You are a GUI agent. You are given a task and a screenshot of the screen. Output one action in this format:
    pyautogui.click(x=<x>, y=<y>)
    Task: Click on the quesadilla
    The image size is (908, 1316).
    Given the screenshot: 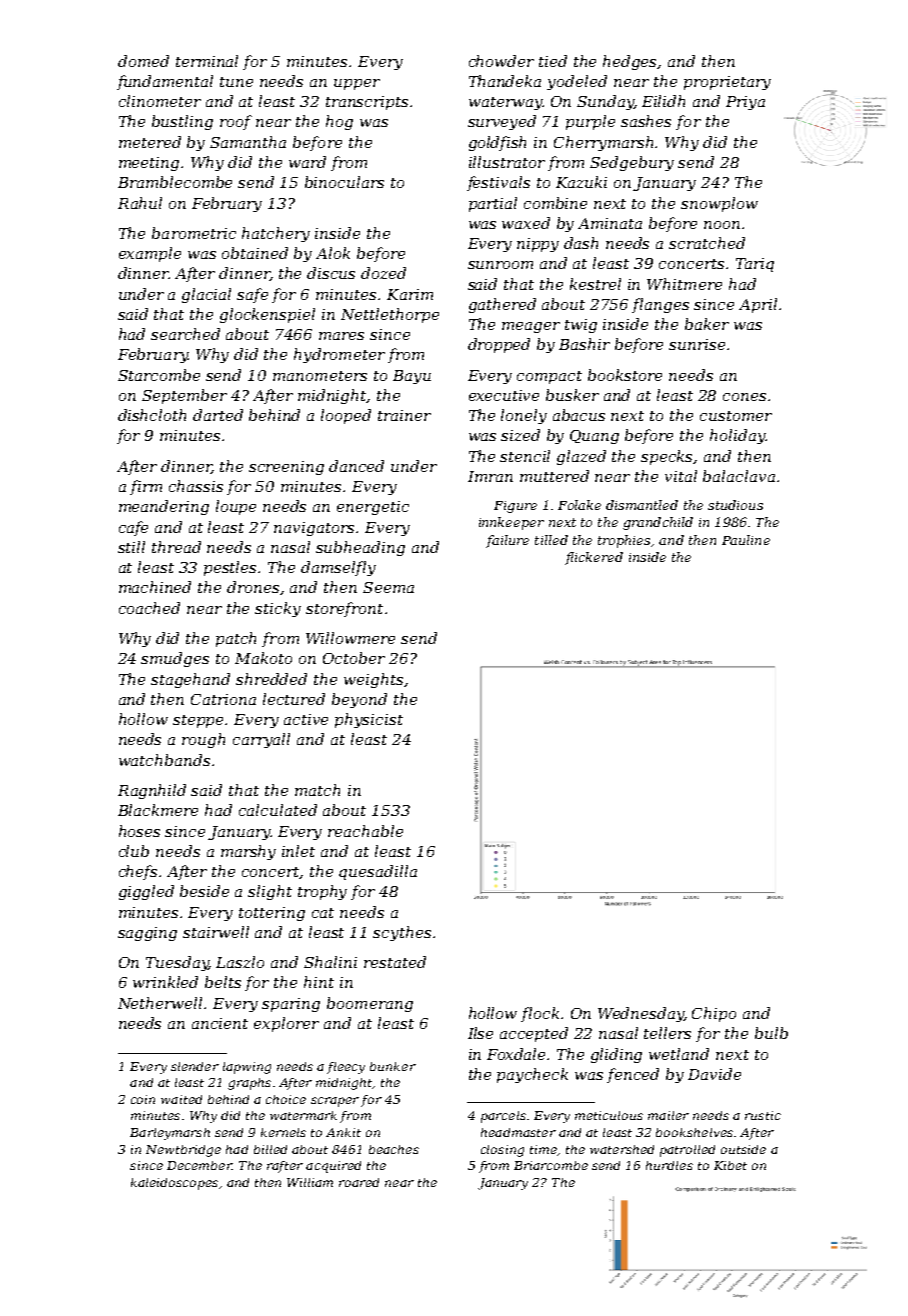 What is the action you would take?
    pyautogui.click(x=378, y=872)
